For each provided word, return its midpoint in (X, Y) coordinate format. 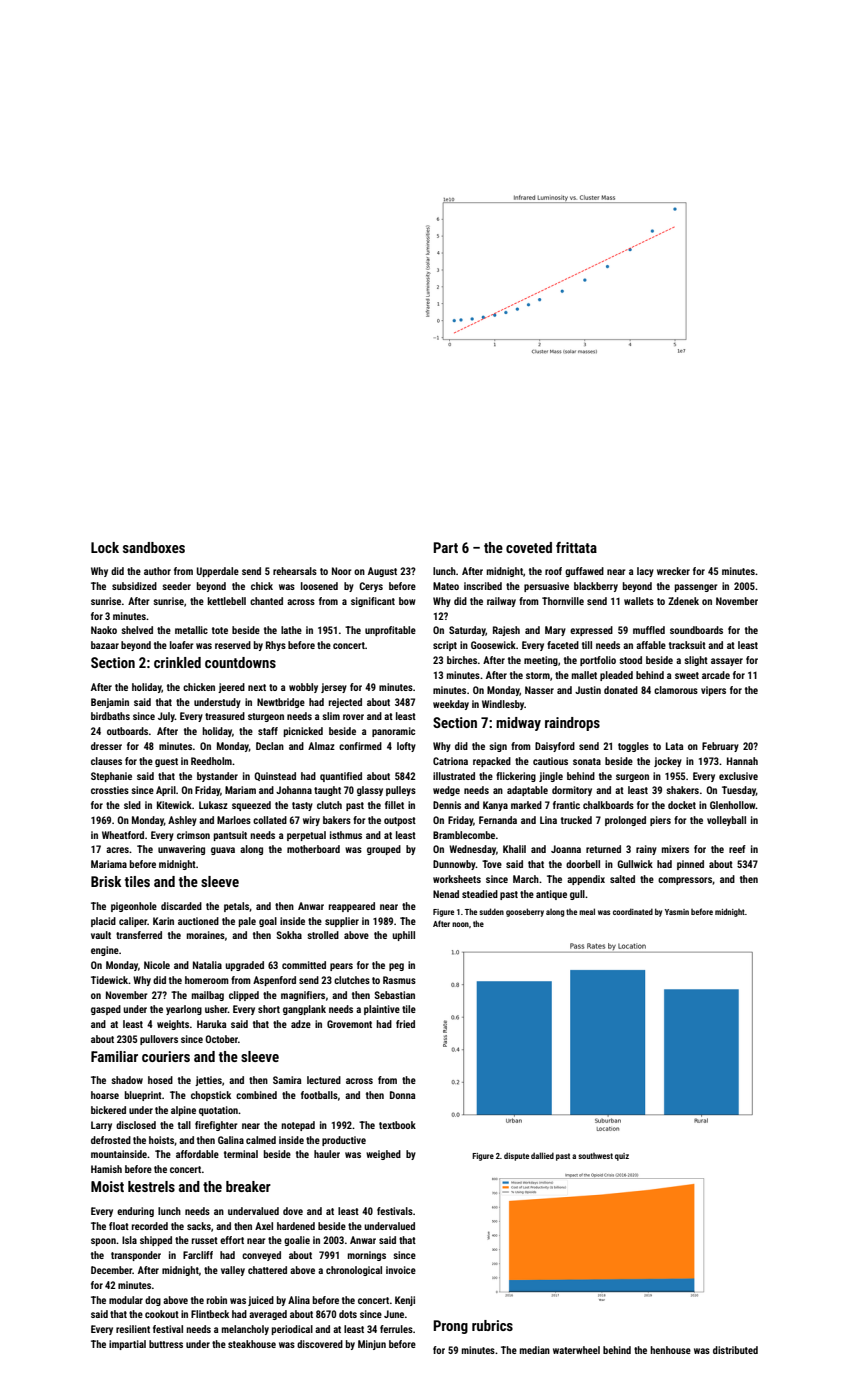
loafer (182, 645)
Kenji (405, 1301)
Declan (270, 746)
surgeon (632, 778)
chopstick (211, 1096)
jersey (334, 688)
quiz (622, 1157)
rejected (345, 703)
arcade (716, 675)
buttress (166, 1344)
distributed (735, 1350)
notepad (298, 1126)
